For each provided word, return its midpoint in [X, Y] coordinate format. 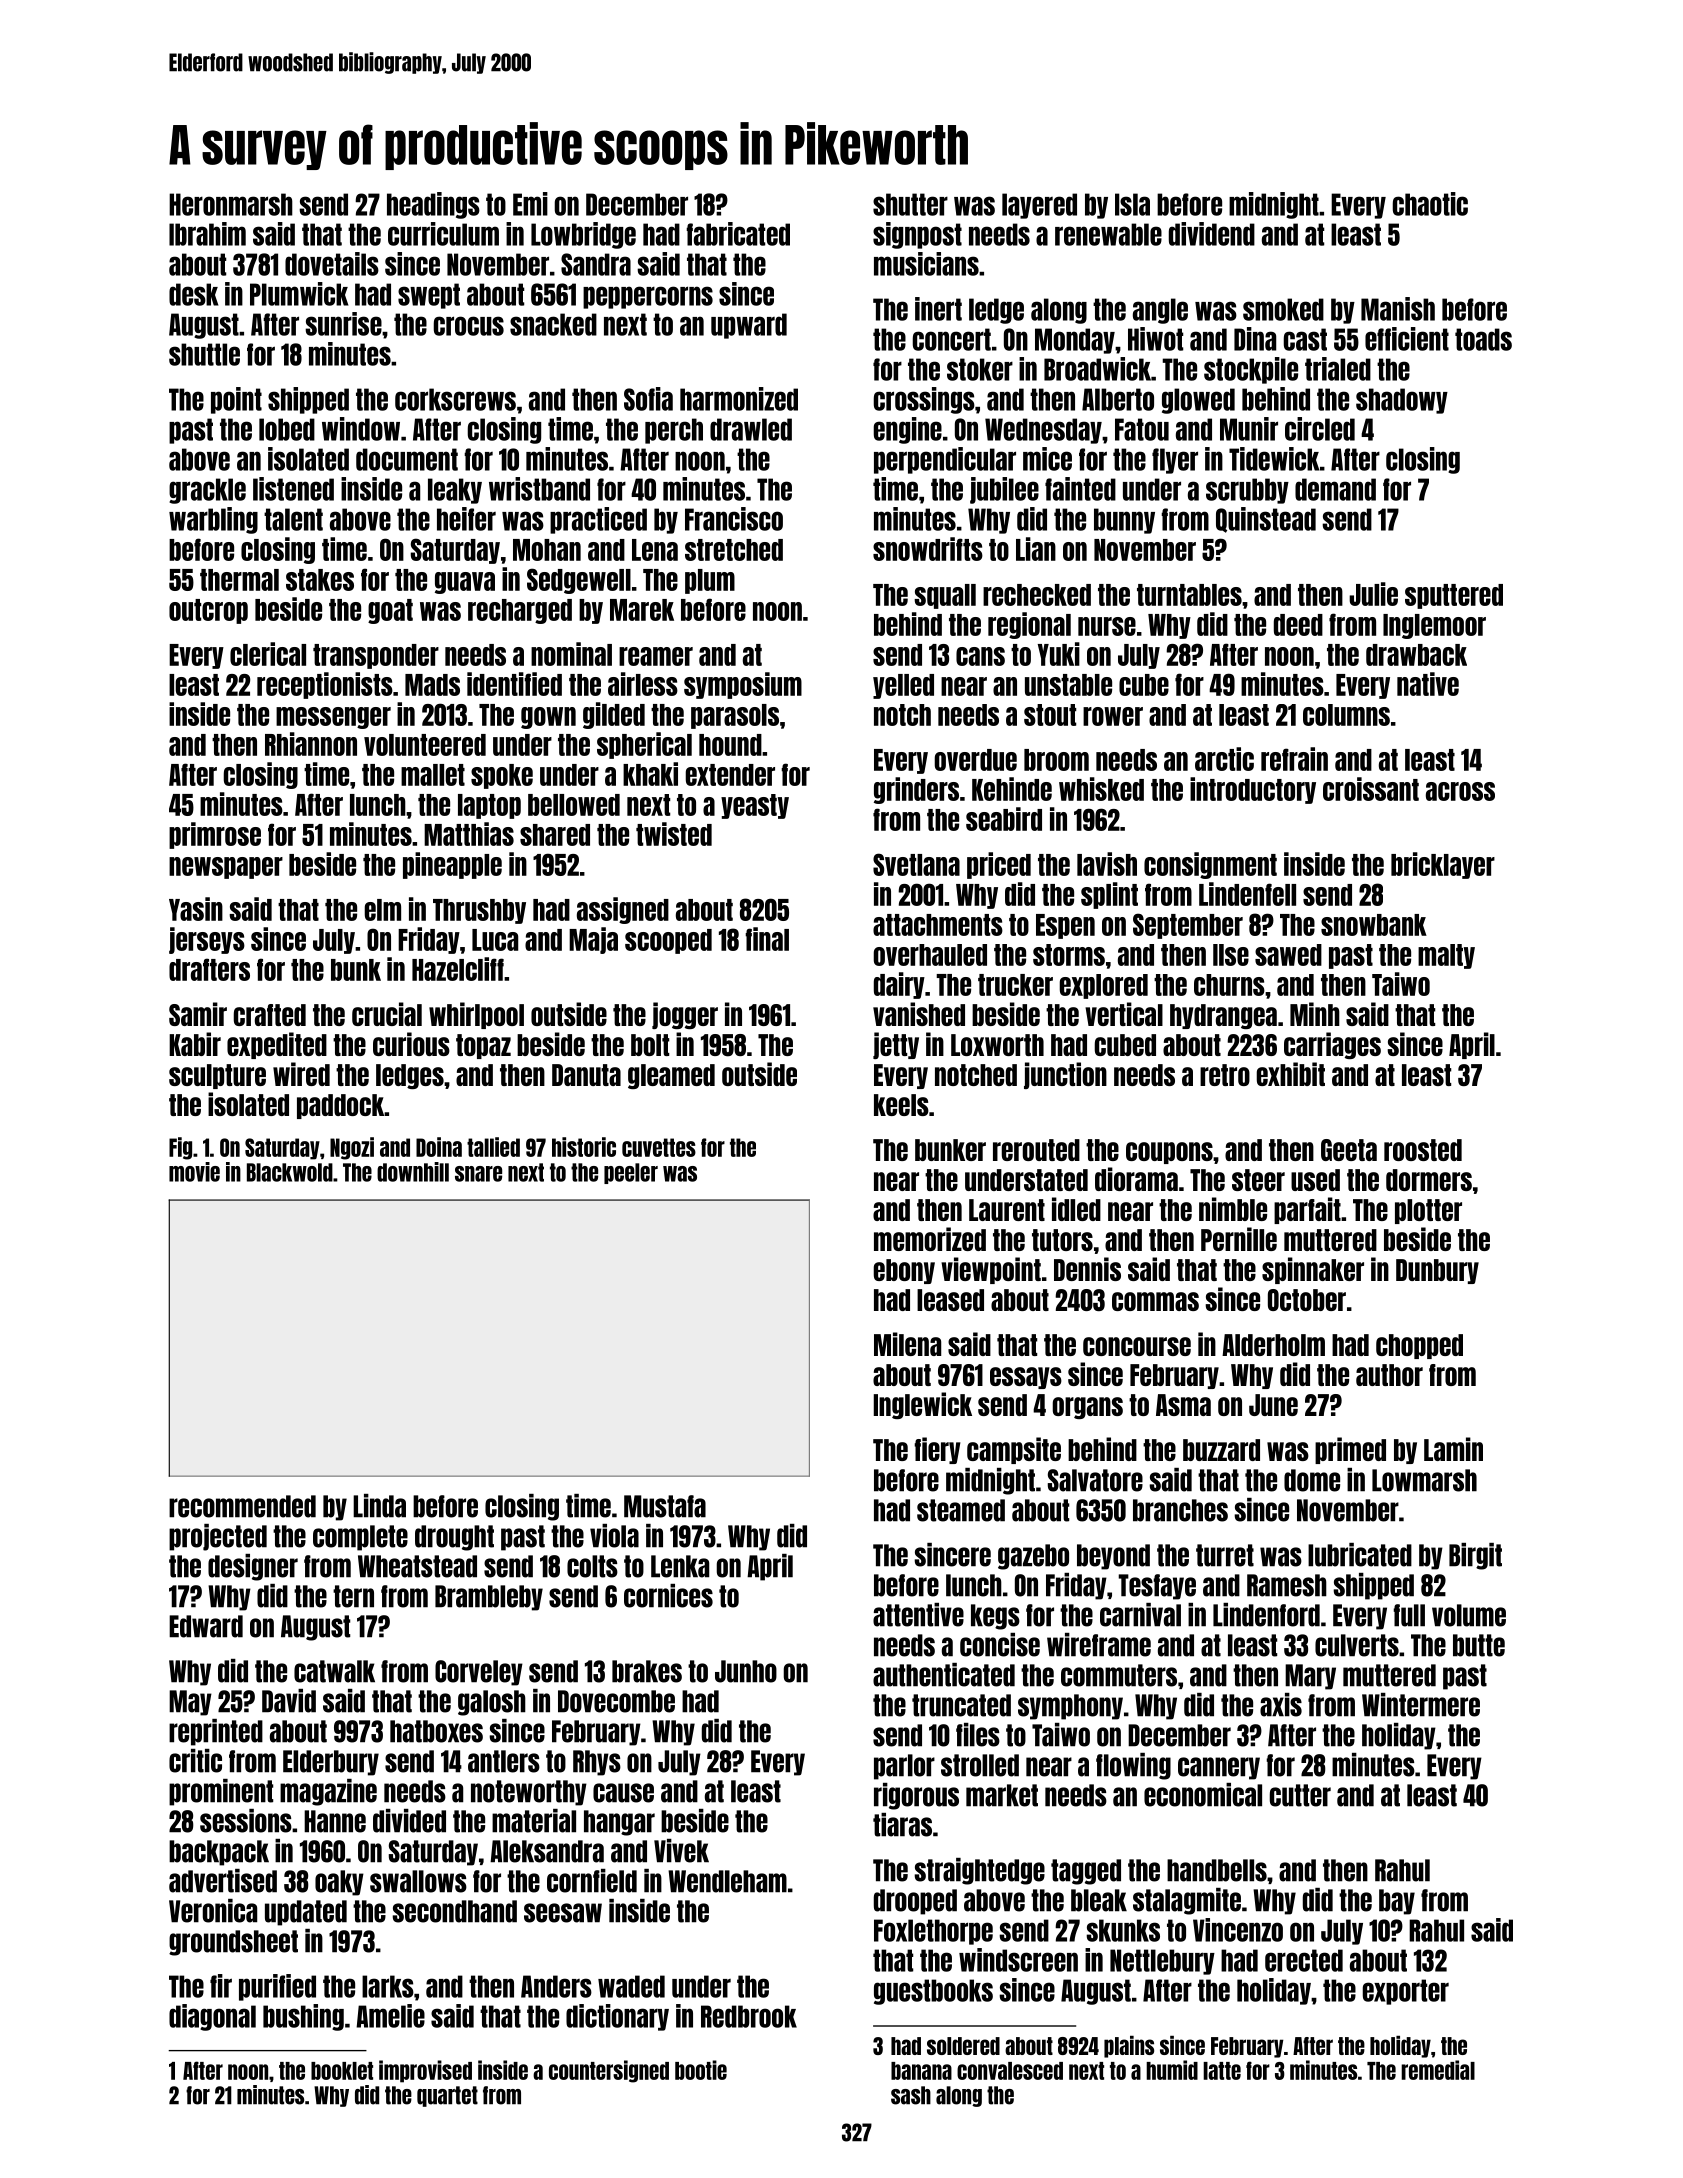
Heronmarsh [231, 204]
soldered [963, 2046]
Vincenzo [1238, 1930]
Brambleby [489, 1598]
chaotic [1430, 204]
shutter [910, 204]
